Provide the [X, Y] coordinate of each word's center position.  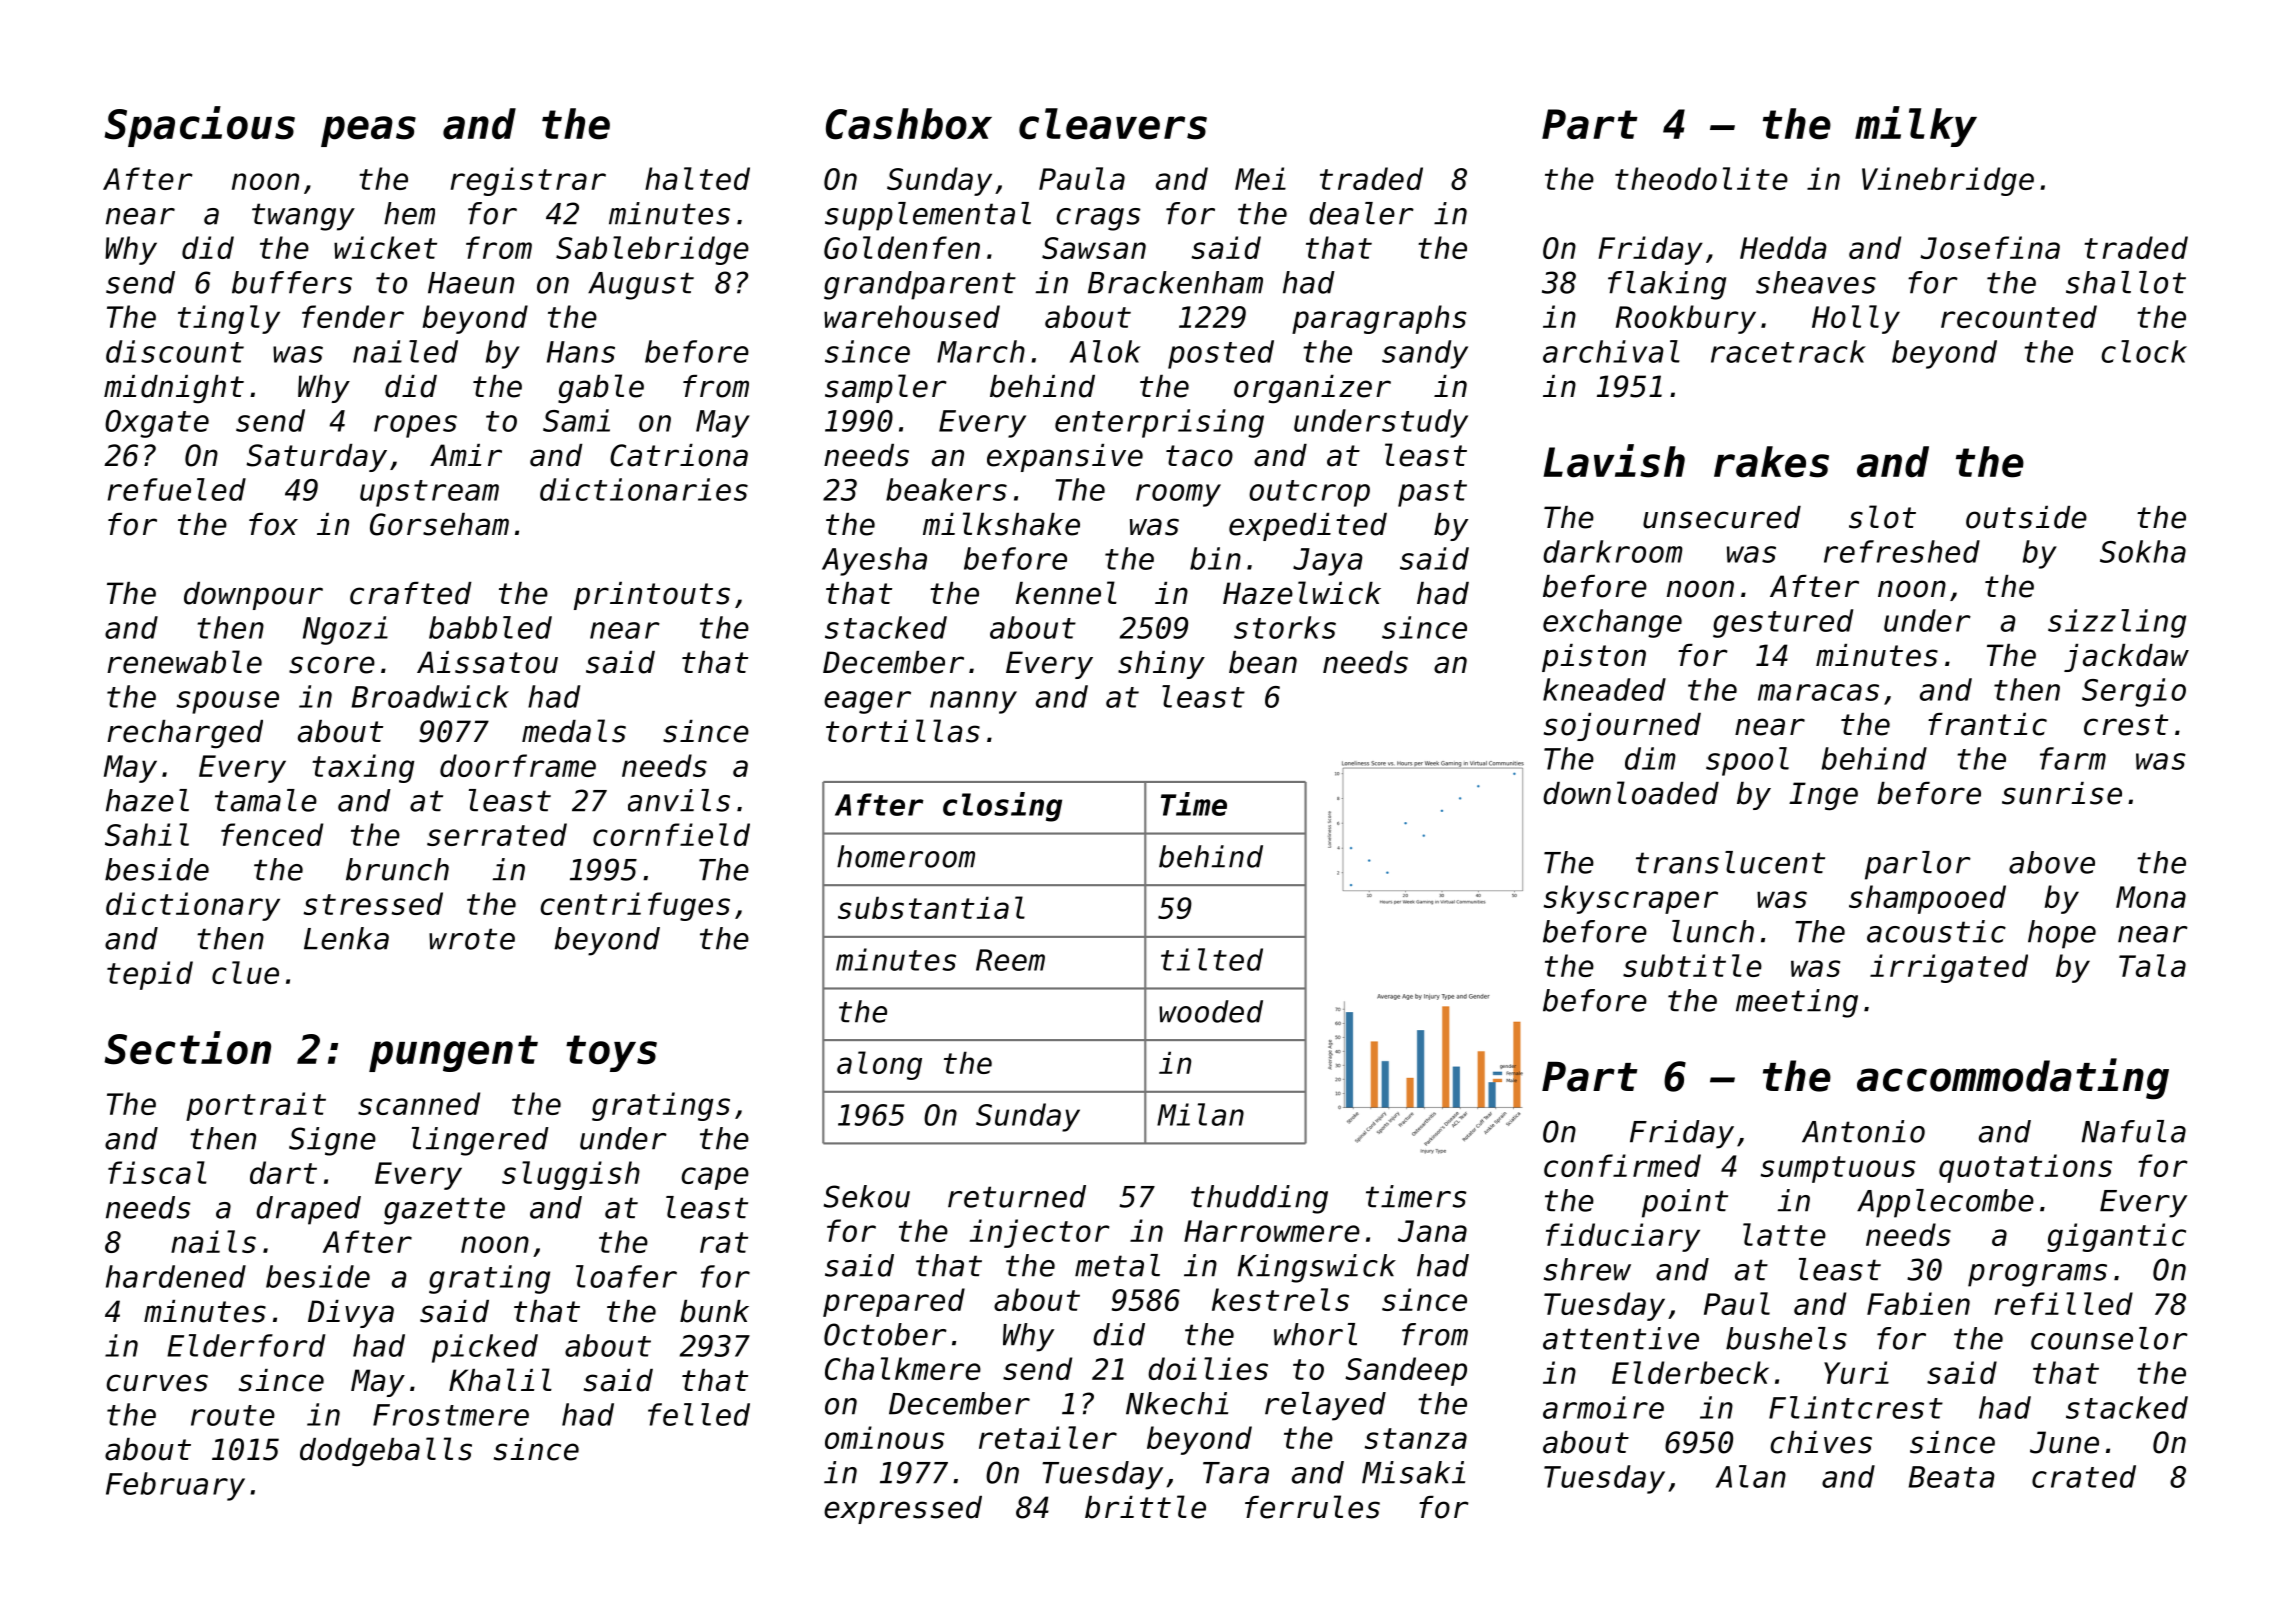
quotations [2025, 1168]
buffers [292, 282]
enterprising [1159, 423]
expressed [903, 1510]
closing [1002, 807]
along [879, 1065]
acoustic [1936, 931]
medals [574, 731]
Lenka [346, 938]
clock [2144, 351]
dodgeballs [386, 1452]
